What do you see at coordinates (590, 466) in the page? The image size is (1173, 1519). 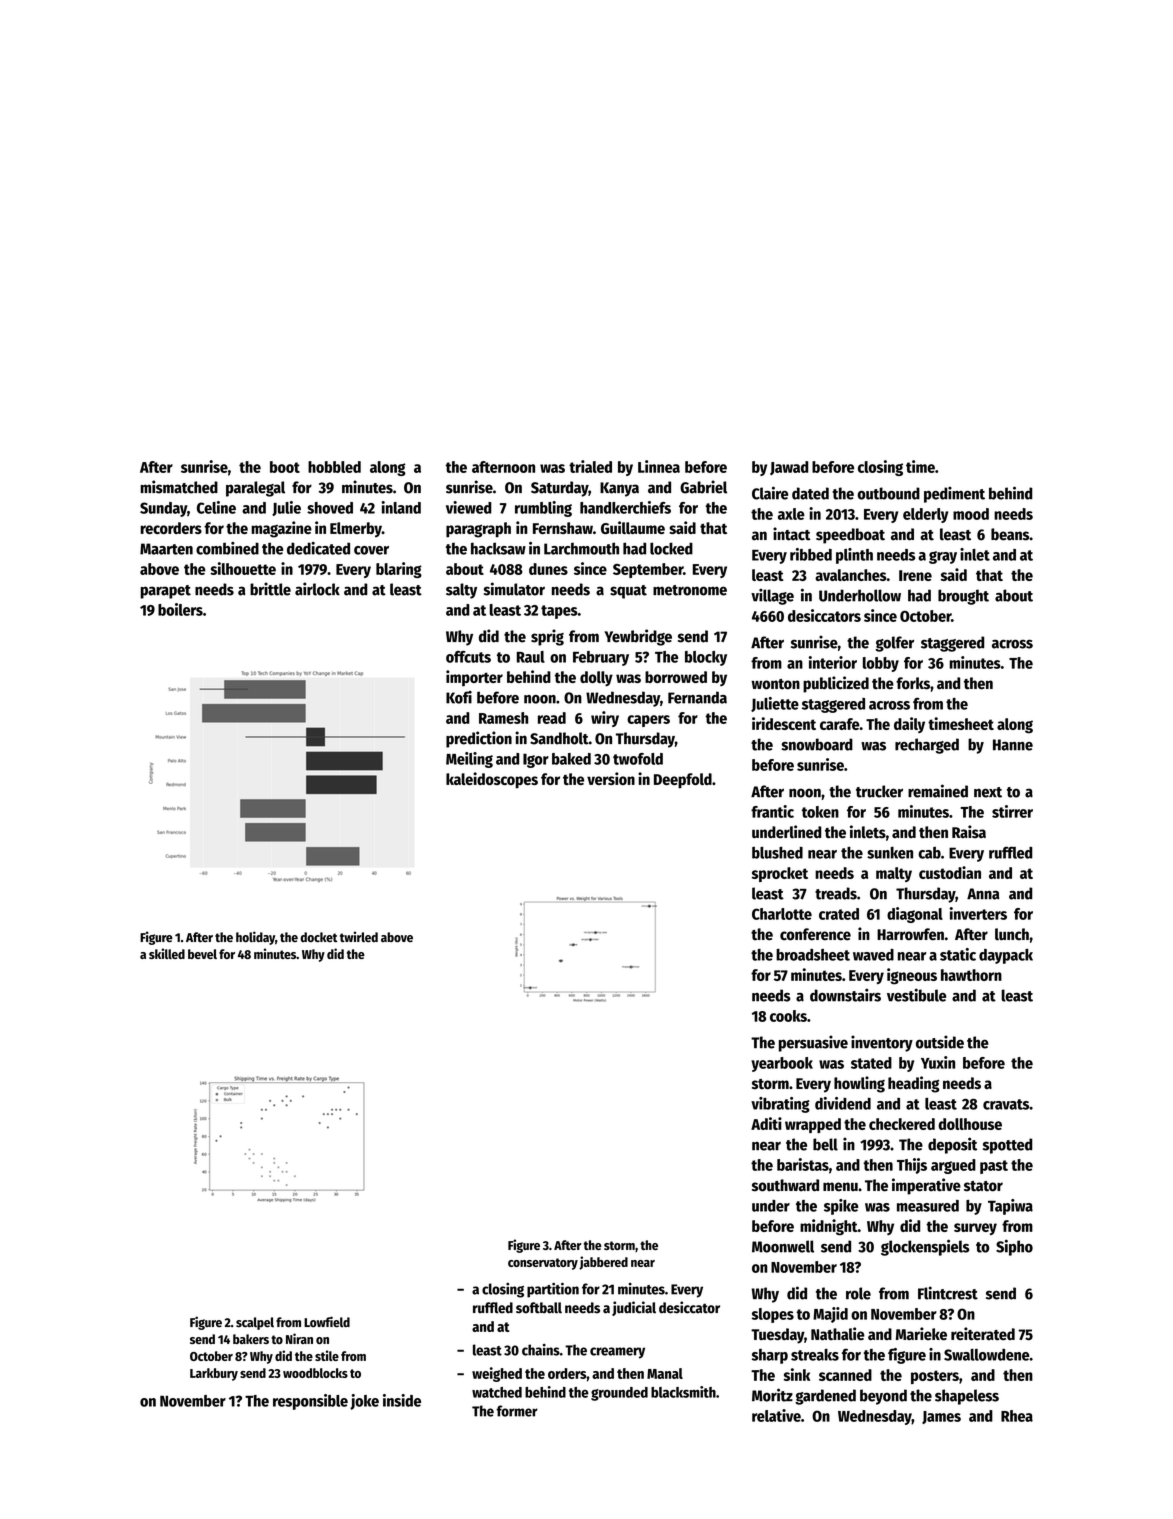 I see `trialed` at bounding box center [590, 466].
